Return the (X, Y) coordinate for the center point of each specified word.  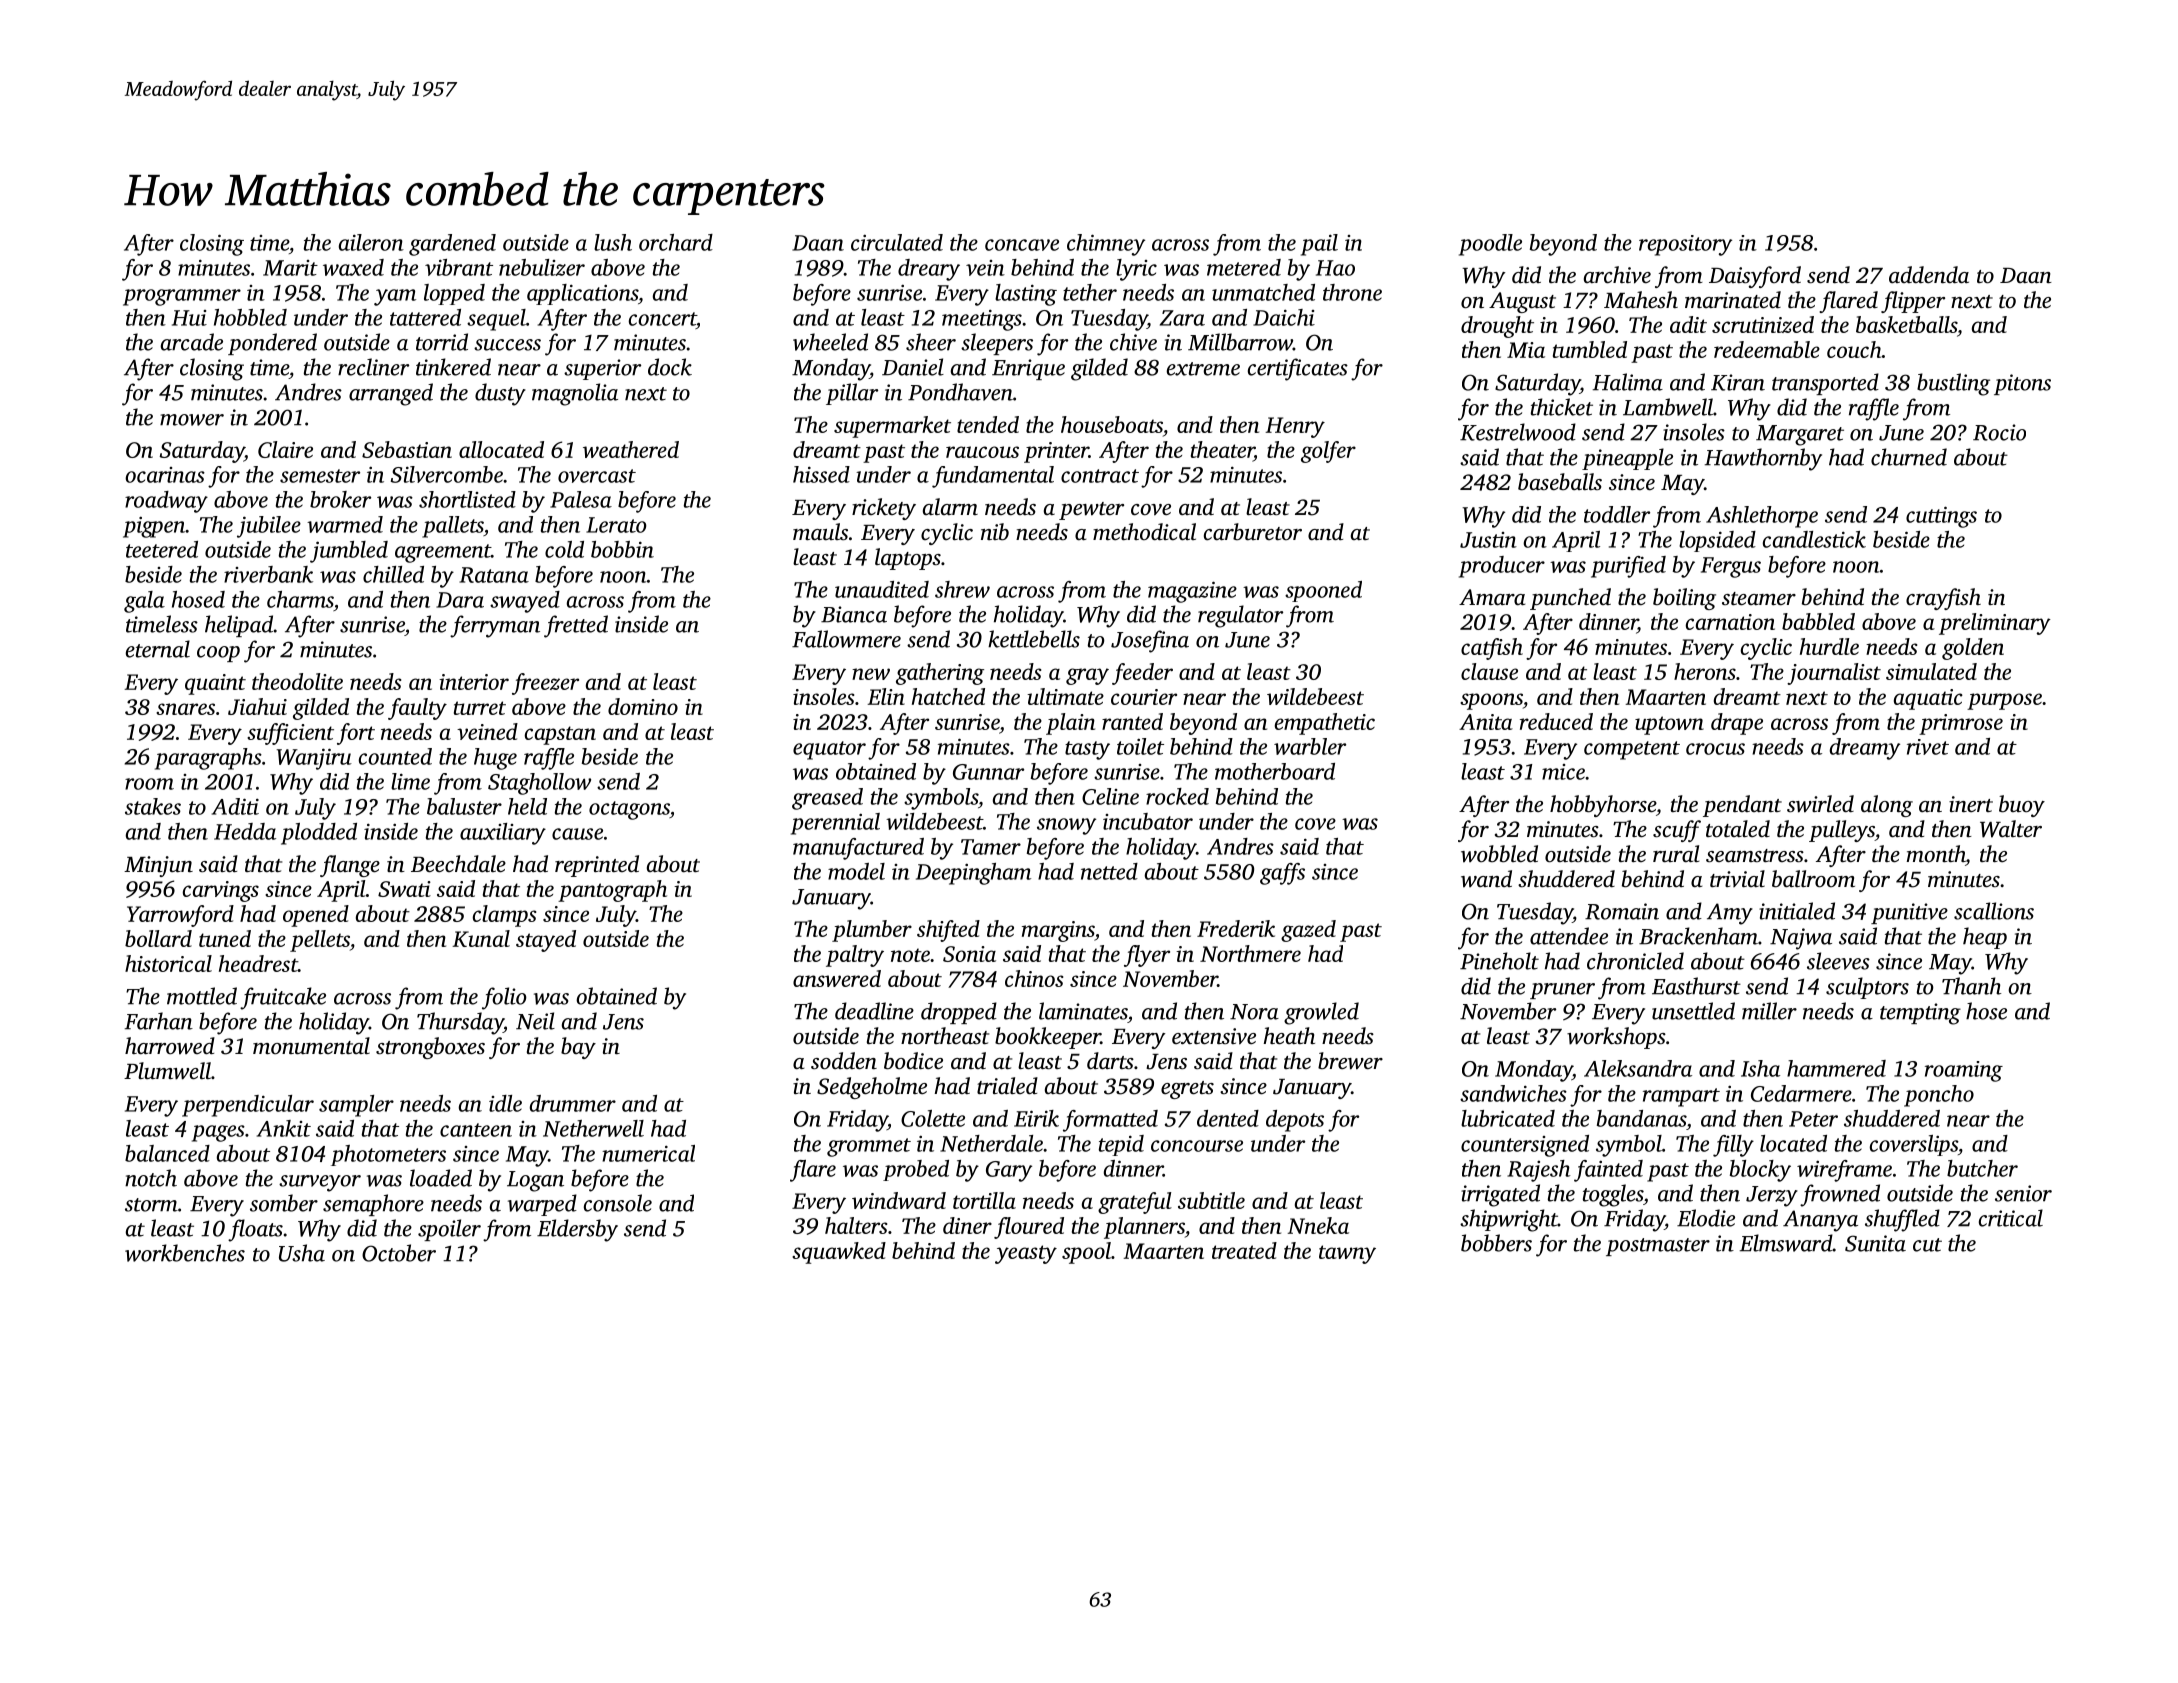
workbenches (185, 1253)
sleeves (1838, 961)
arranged (391, 394)
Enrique (1028, 369)
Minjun (158, 866)
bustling (1953, 384)
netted (1109, 871)
